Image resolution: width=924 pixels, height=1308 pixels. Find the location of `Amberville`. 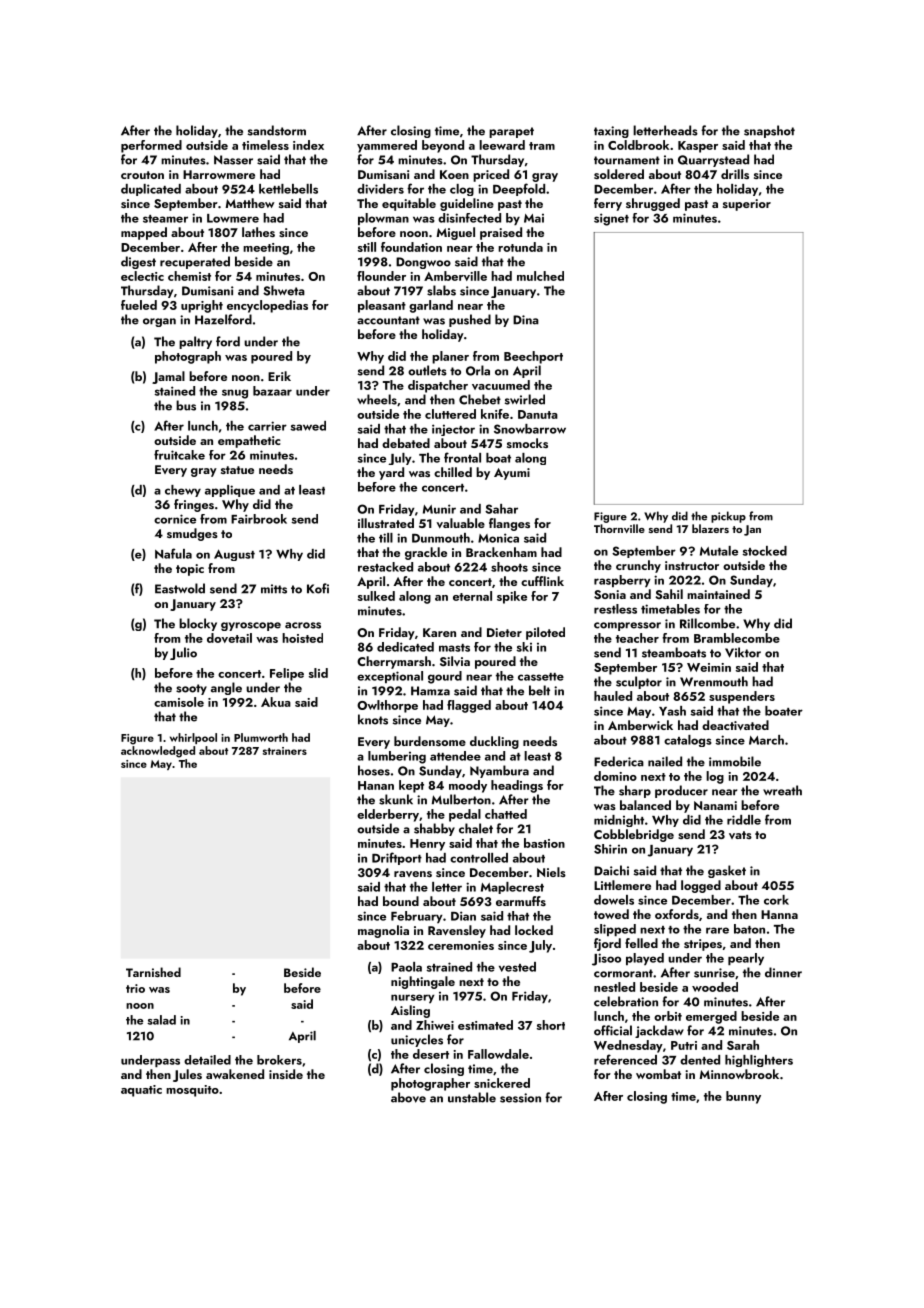

Amberville is located at coordinates (455, 276).
